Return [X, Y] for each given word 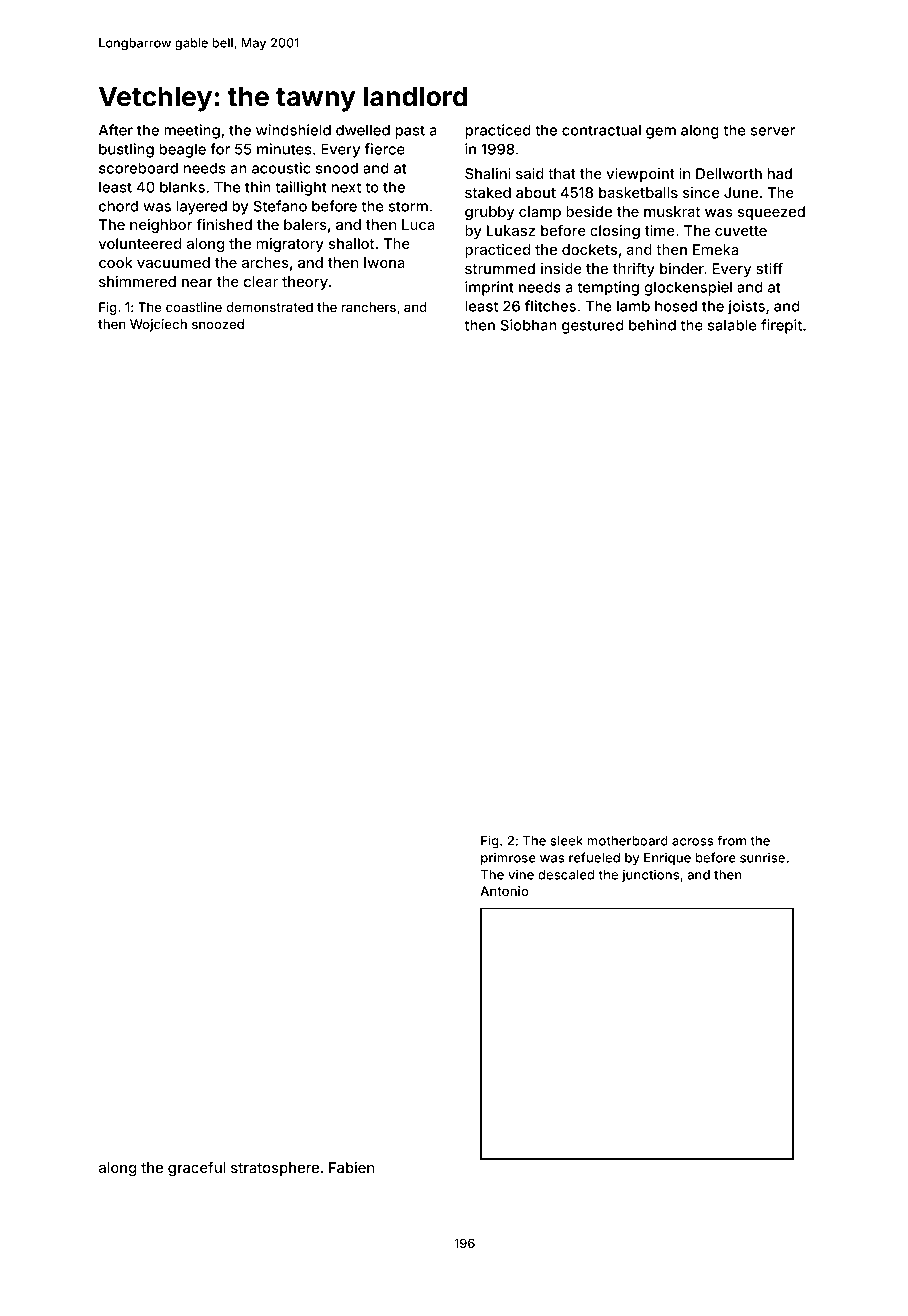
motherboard [627, 841]
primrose [508, 858]
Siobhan [529, 325]
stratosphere [275, 1169]
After [116, 130]
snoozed [218, 324]
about [536, 192]
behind [652, 325]
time [660, 230]
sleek [567, 841]
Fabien [351, 1167]
